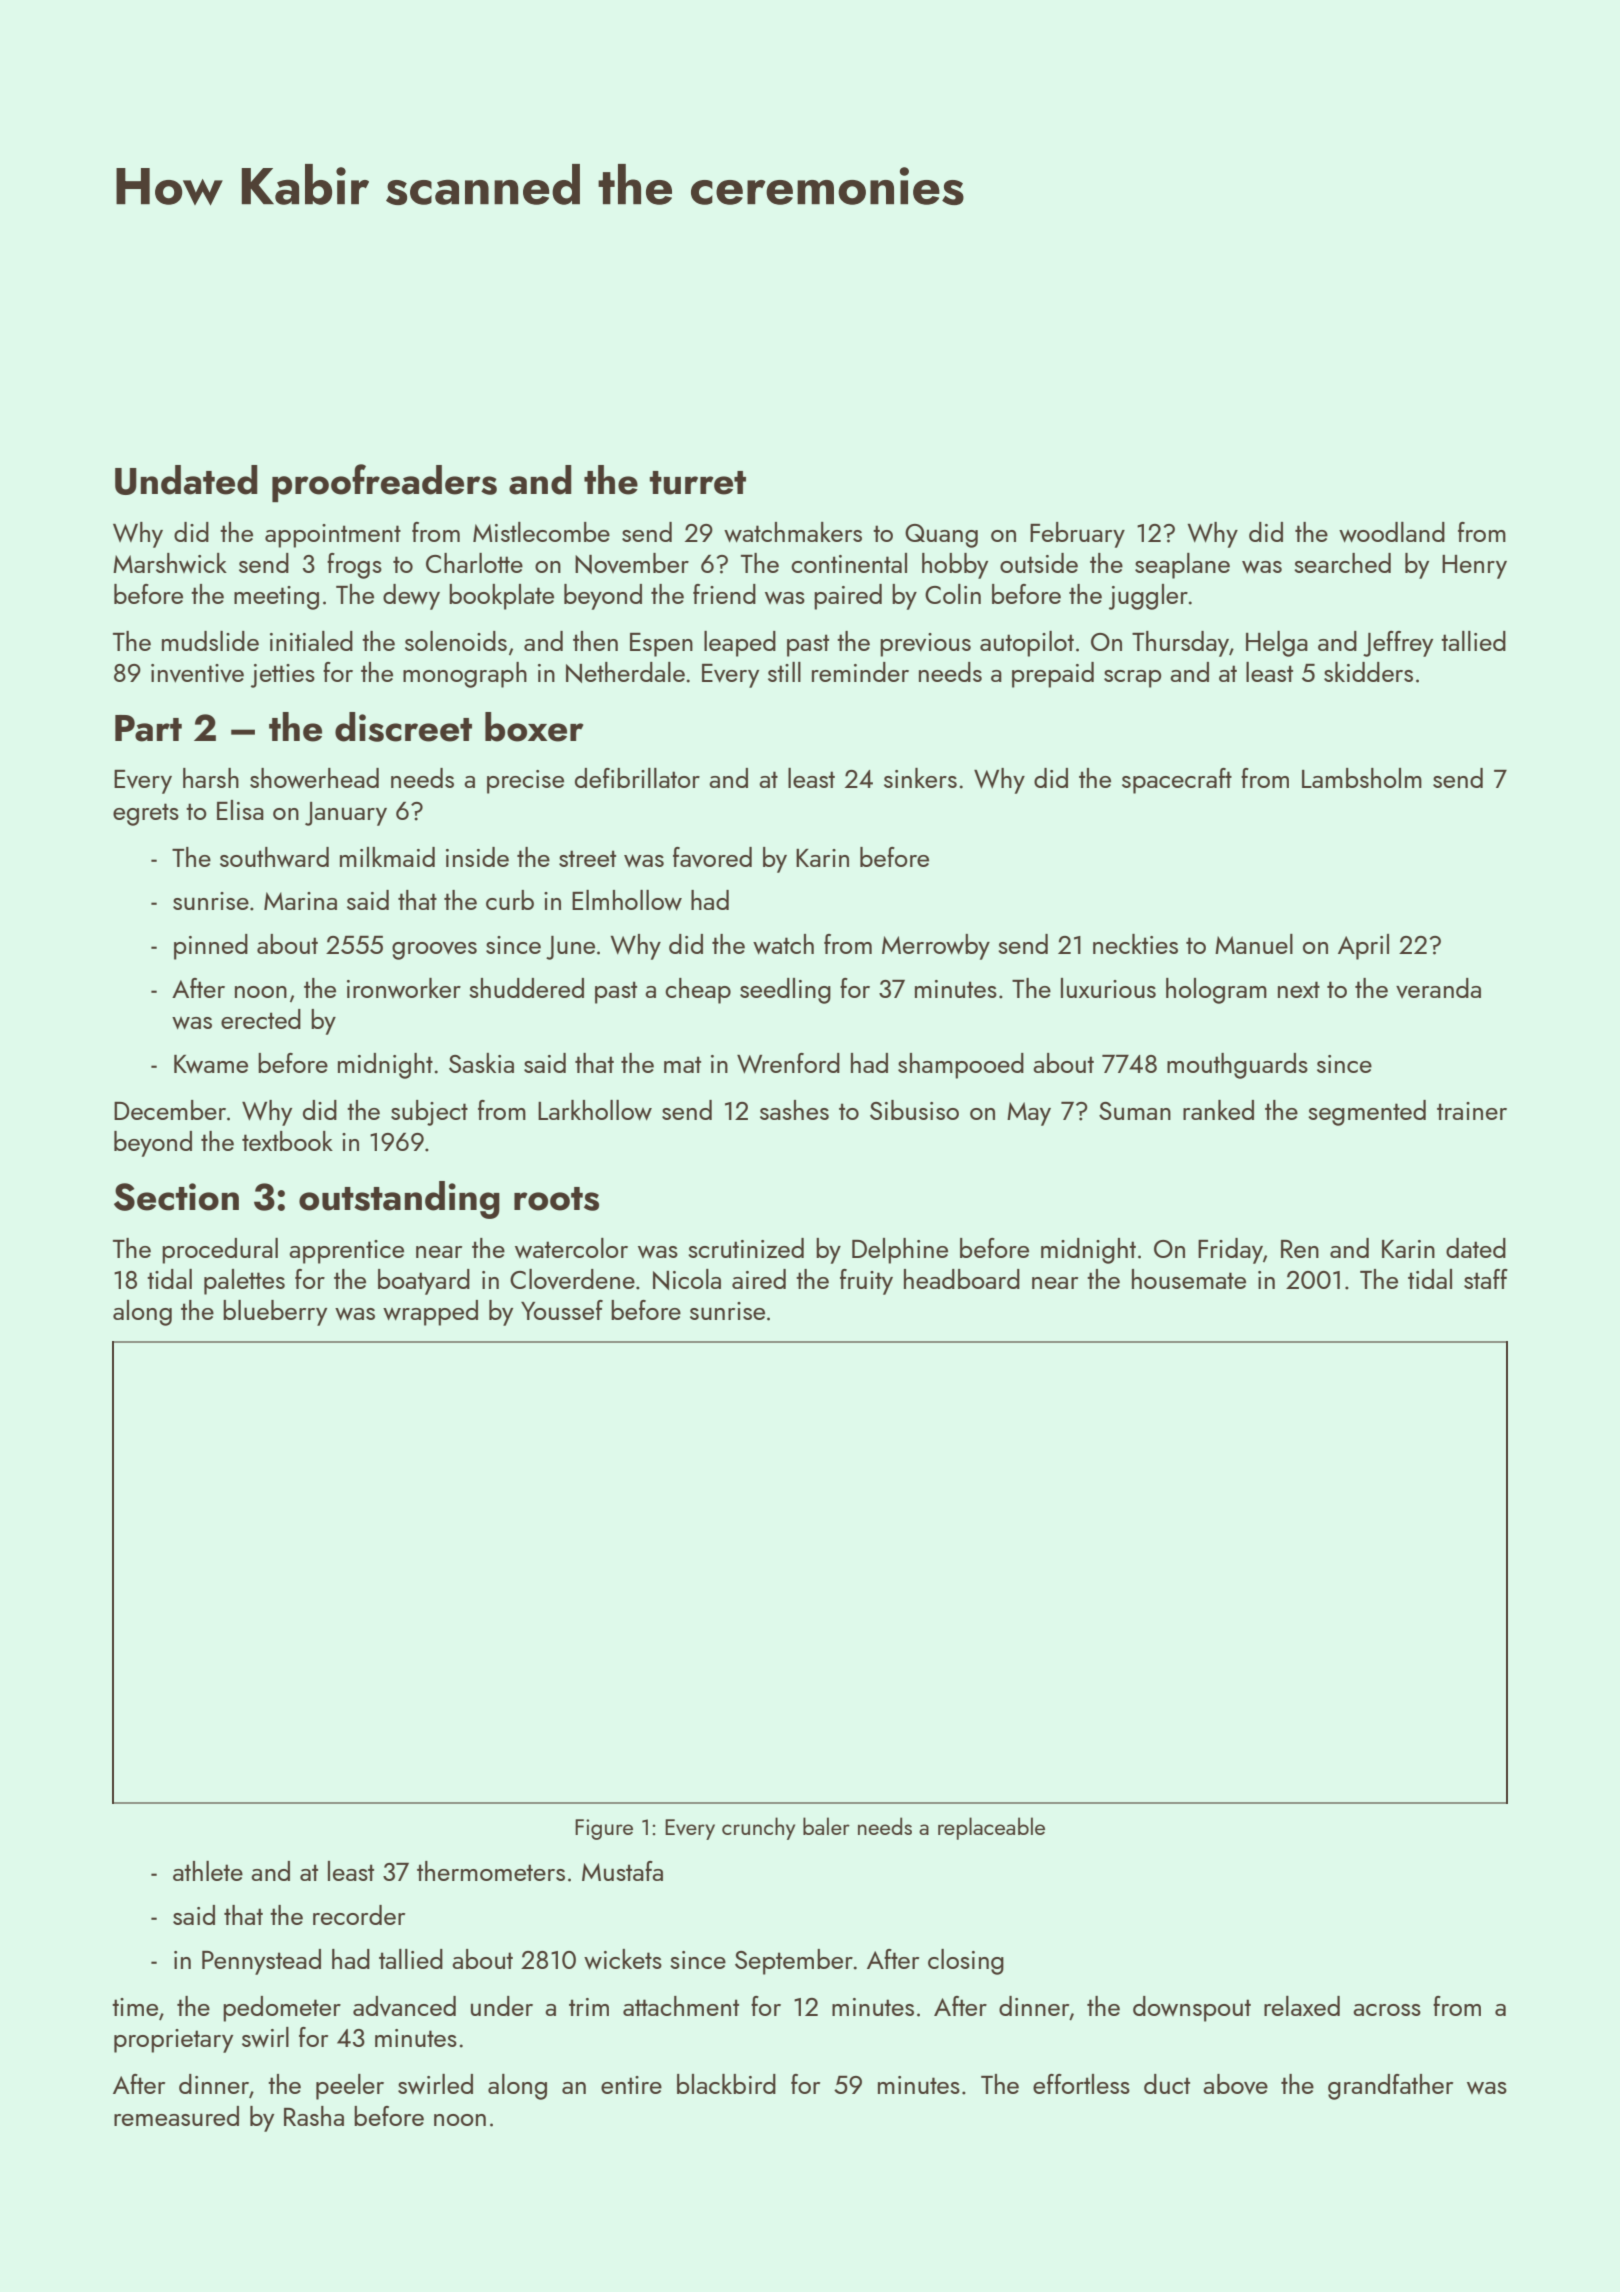  Describe the element at coordinates (276, 598) in the image. I see `meeting` at that location.
